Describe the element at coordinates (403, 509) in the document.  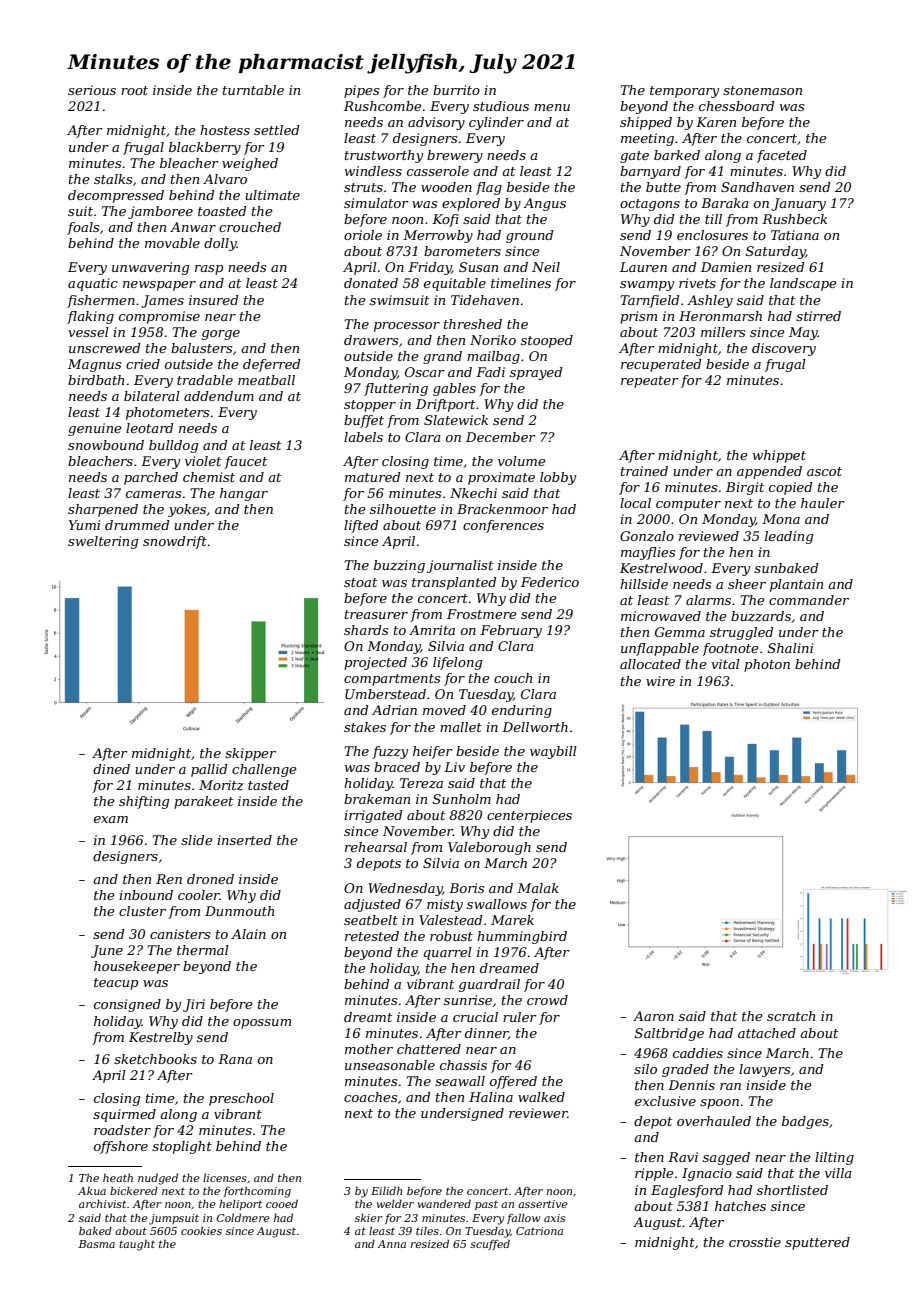
I see `silhouette` at that location.
